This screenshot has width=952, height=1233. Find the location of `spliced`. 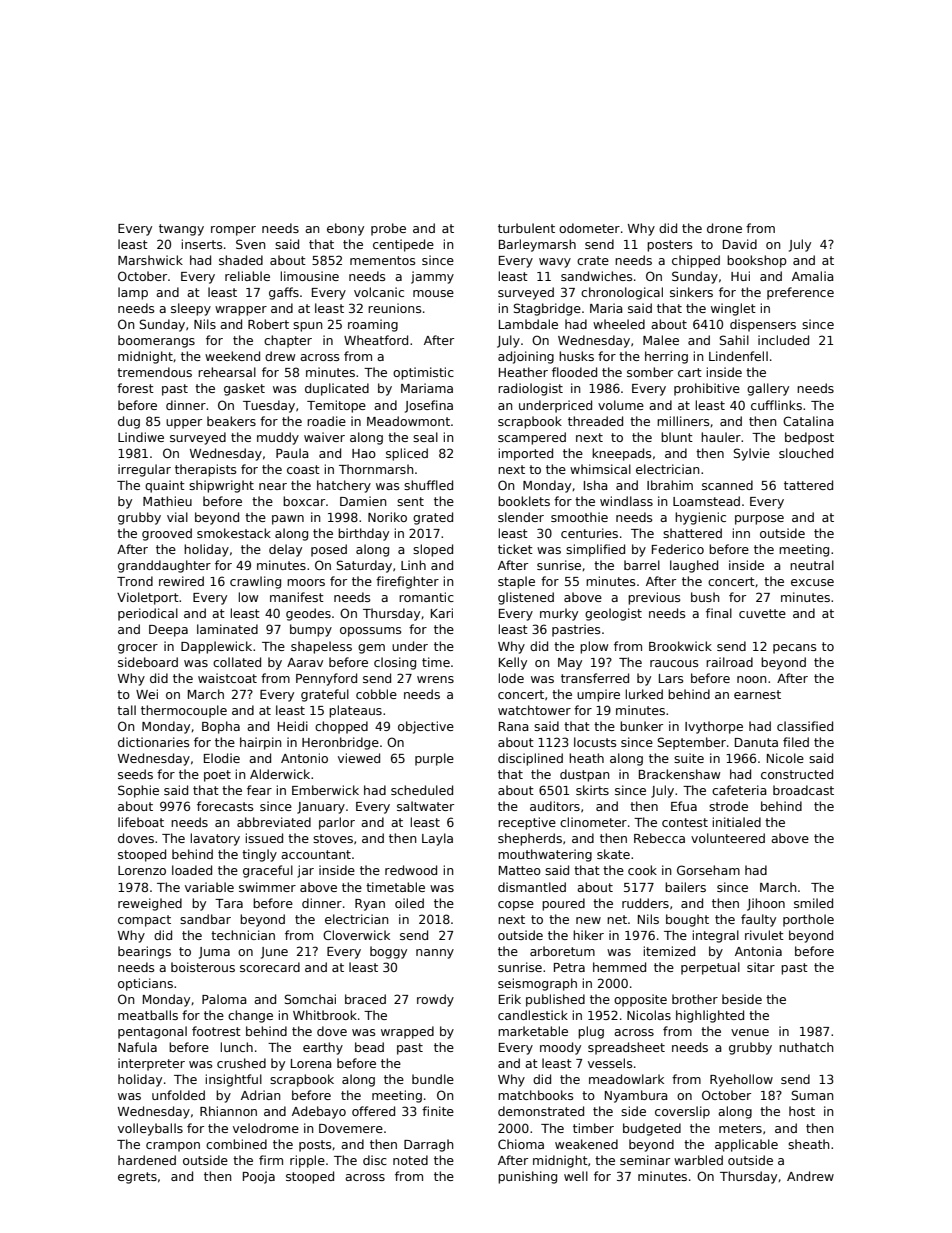

spliced is located at coordinates (407, 454).
